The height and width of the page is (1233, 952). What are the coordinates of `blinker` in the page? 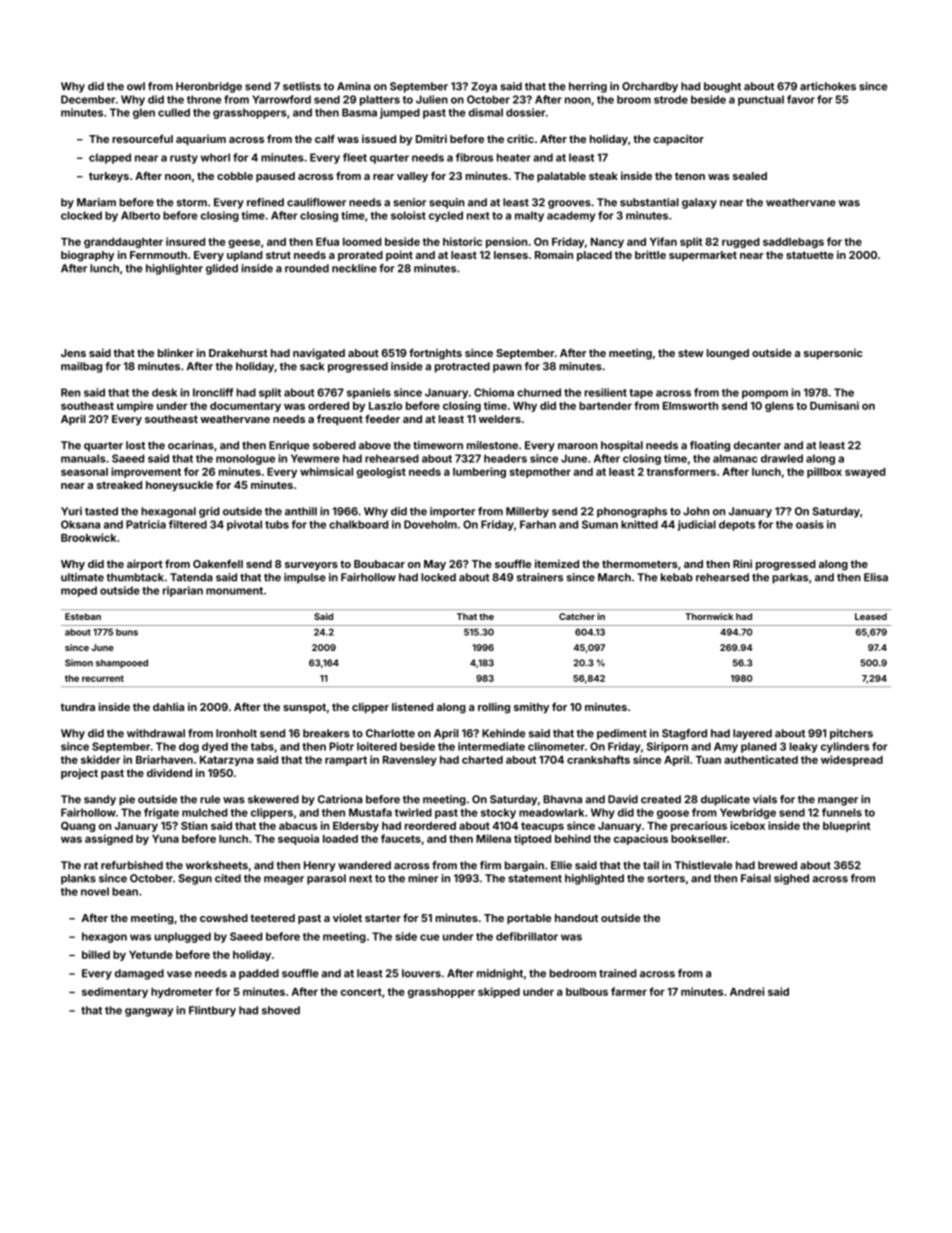 It's located at (176, 352).
